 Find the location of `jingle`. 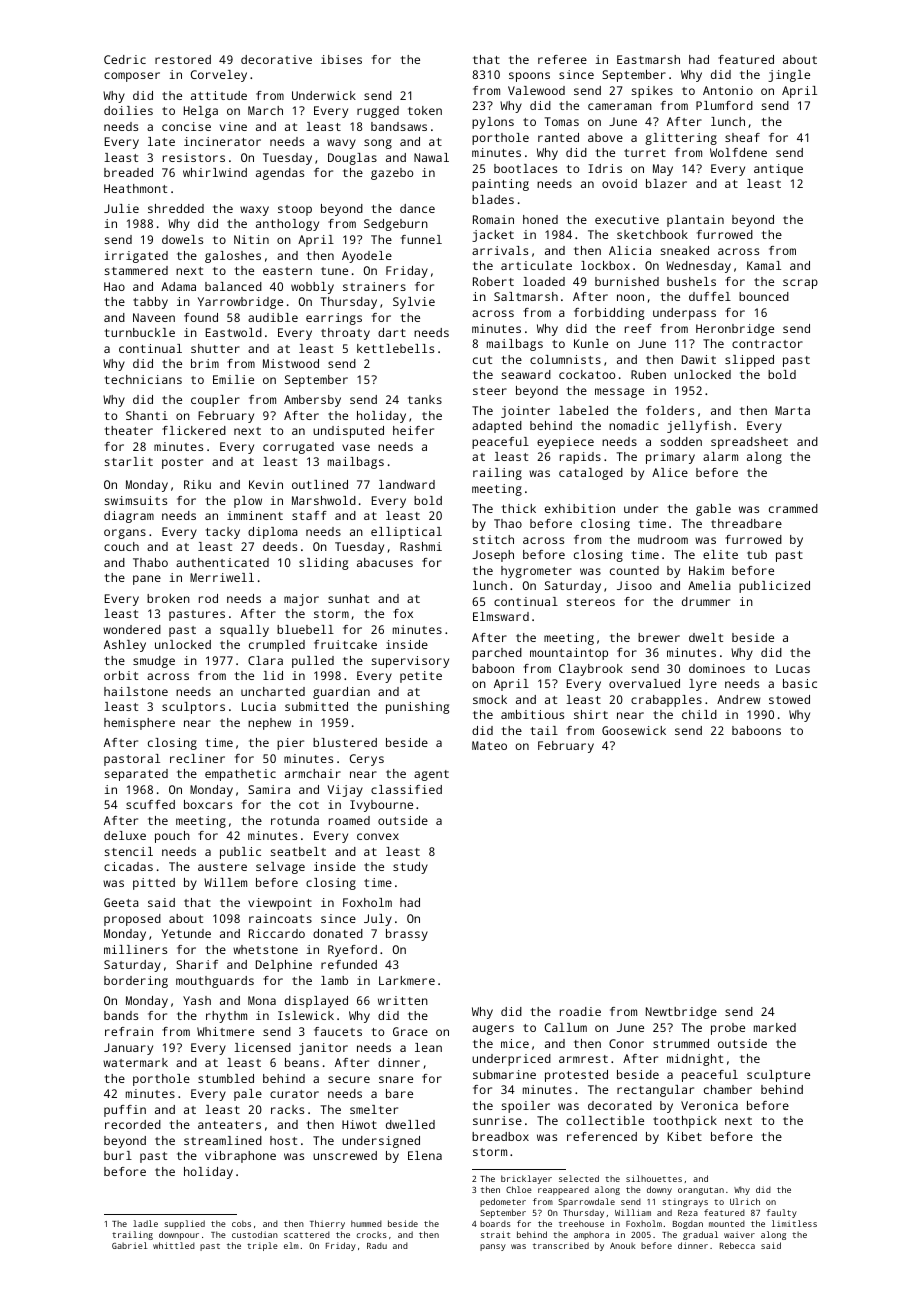

jingle is located at coordinates (789, 76).
